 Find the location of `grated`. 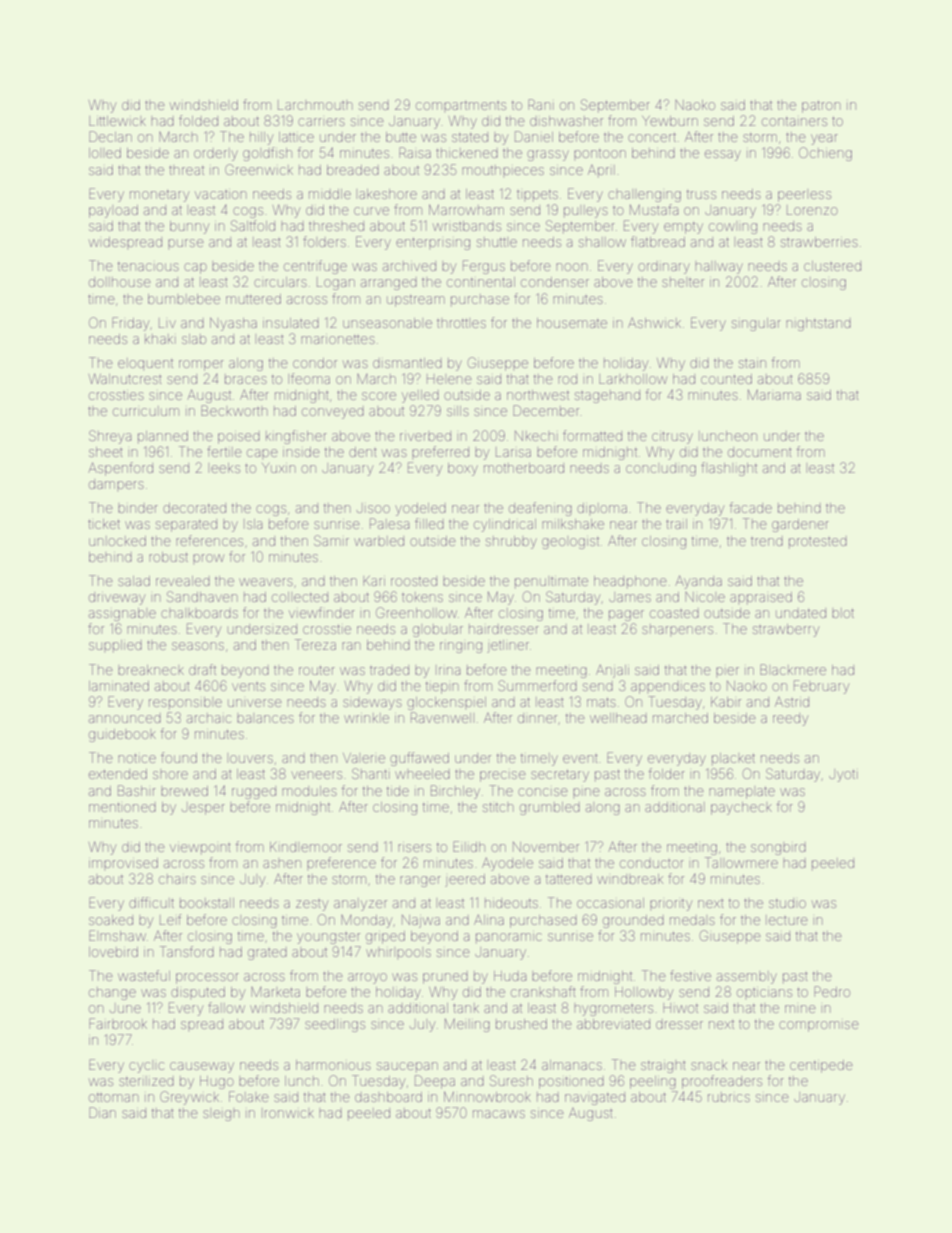

grated is located at coordinates (267, 954).
